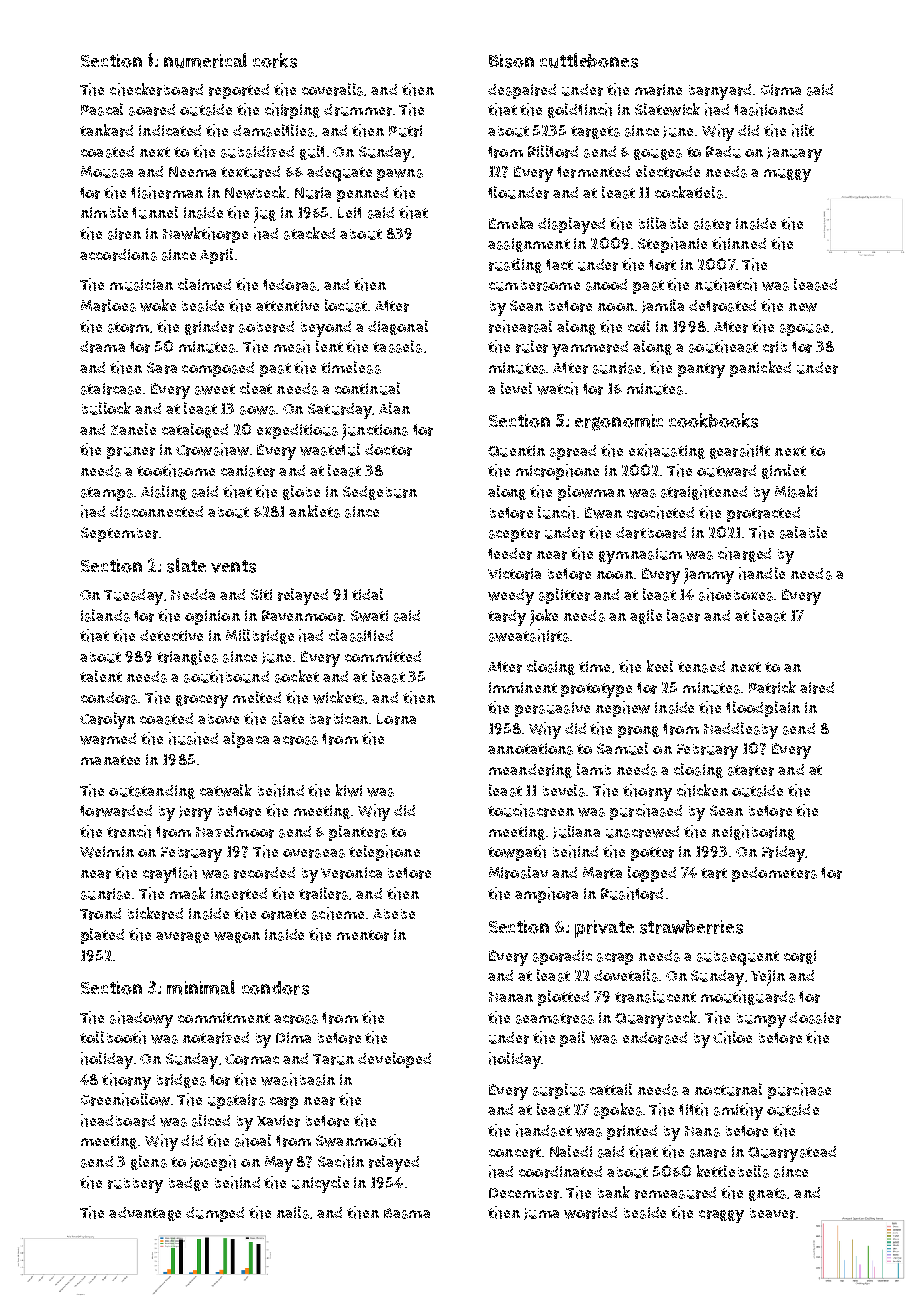  What do you see at coordinates (541, 1214) in the document?
I see `Juma` at bounding box center [541, 1214].
